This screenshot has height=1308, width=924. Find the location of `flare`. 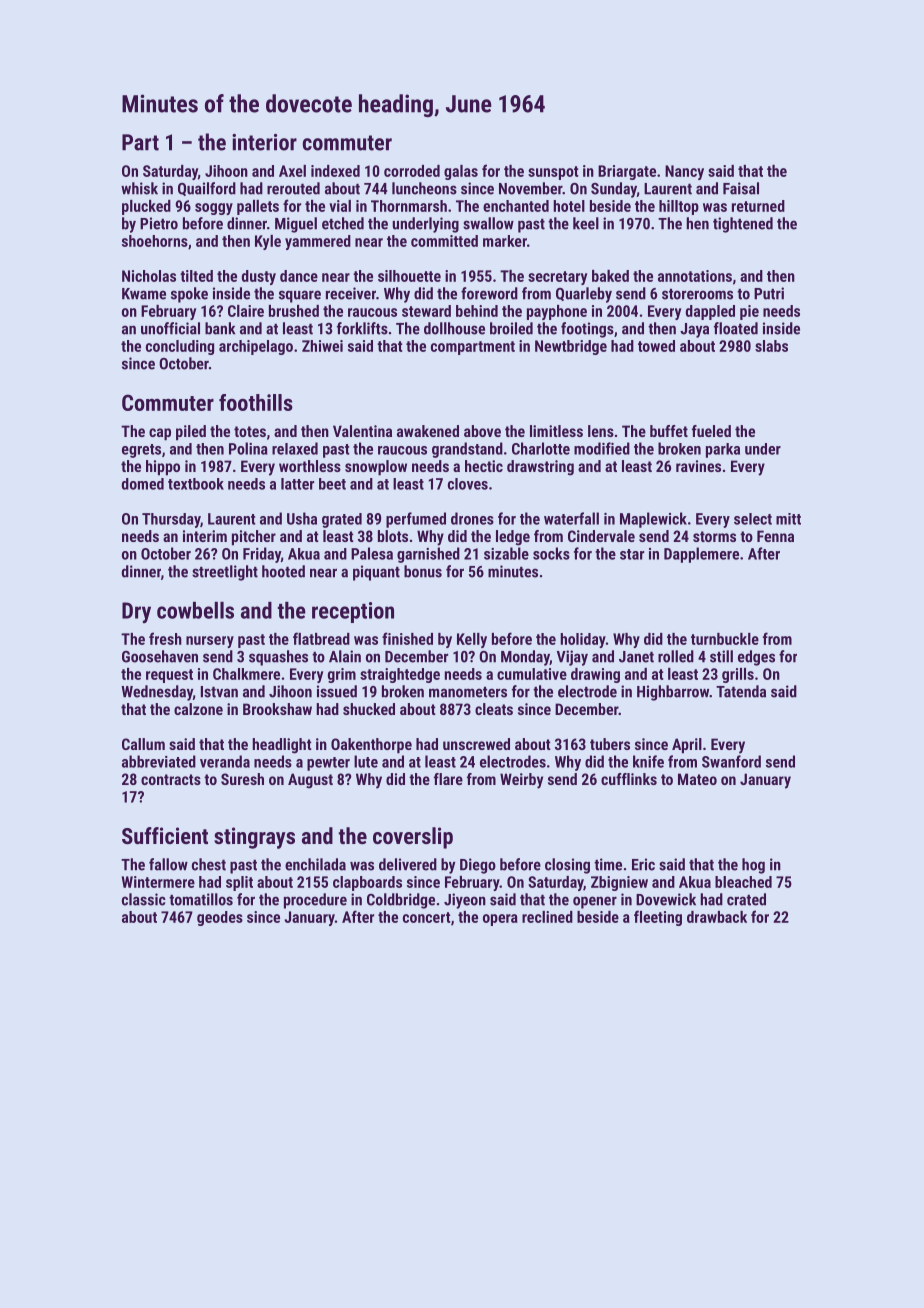

flare is located at coordinates (448, 779).
